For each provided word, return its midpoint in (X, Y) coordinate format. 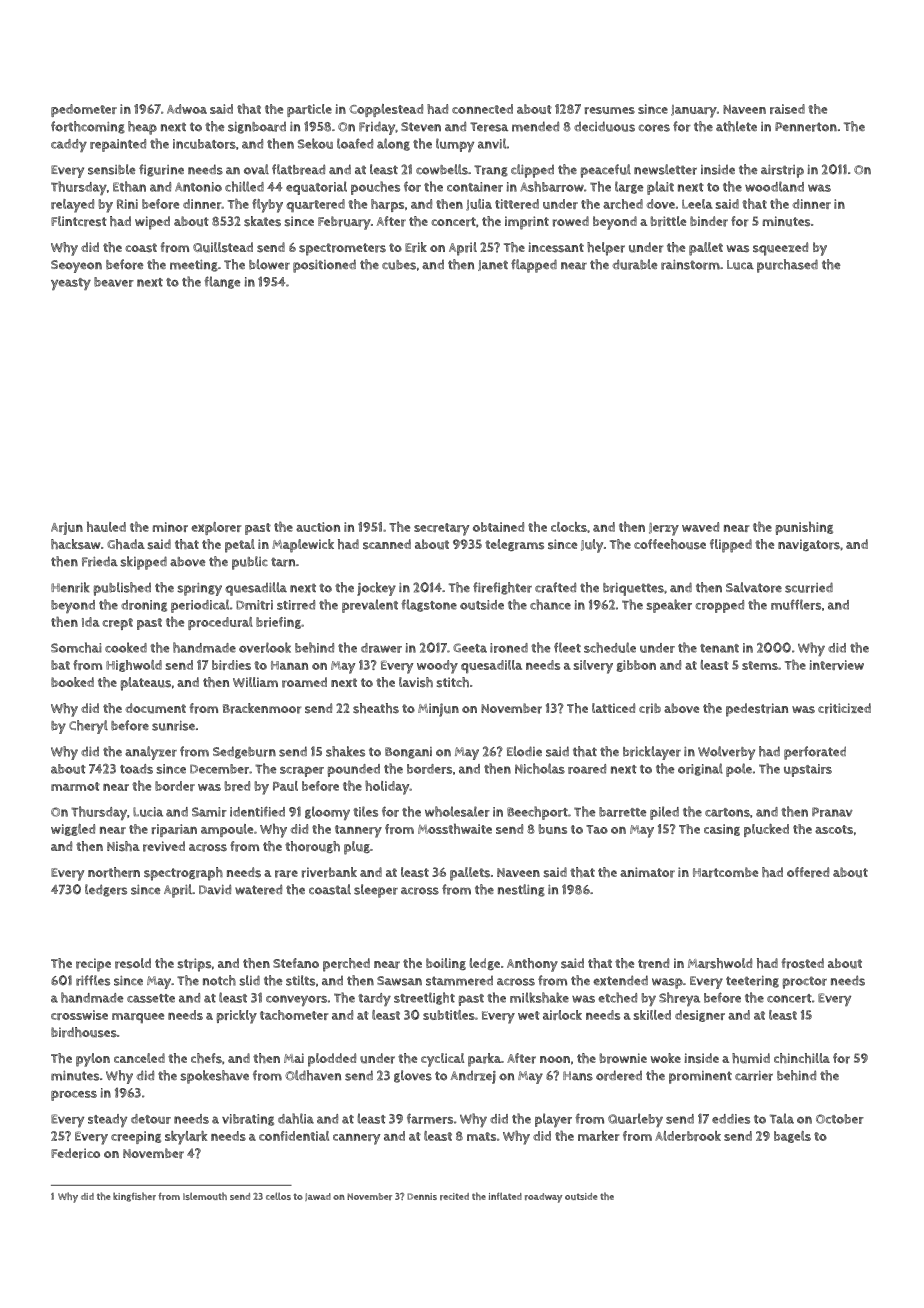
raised (787, 109)
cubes (399, 265)
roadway (543, 1198)
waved (700, 527)
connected (482, 109)
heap (142, 128)
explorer (216, 528)
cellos (278, 1196)
